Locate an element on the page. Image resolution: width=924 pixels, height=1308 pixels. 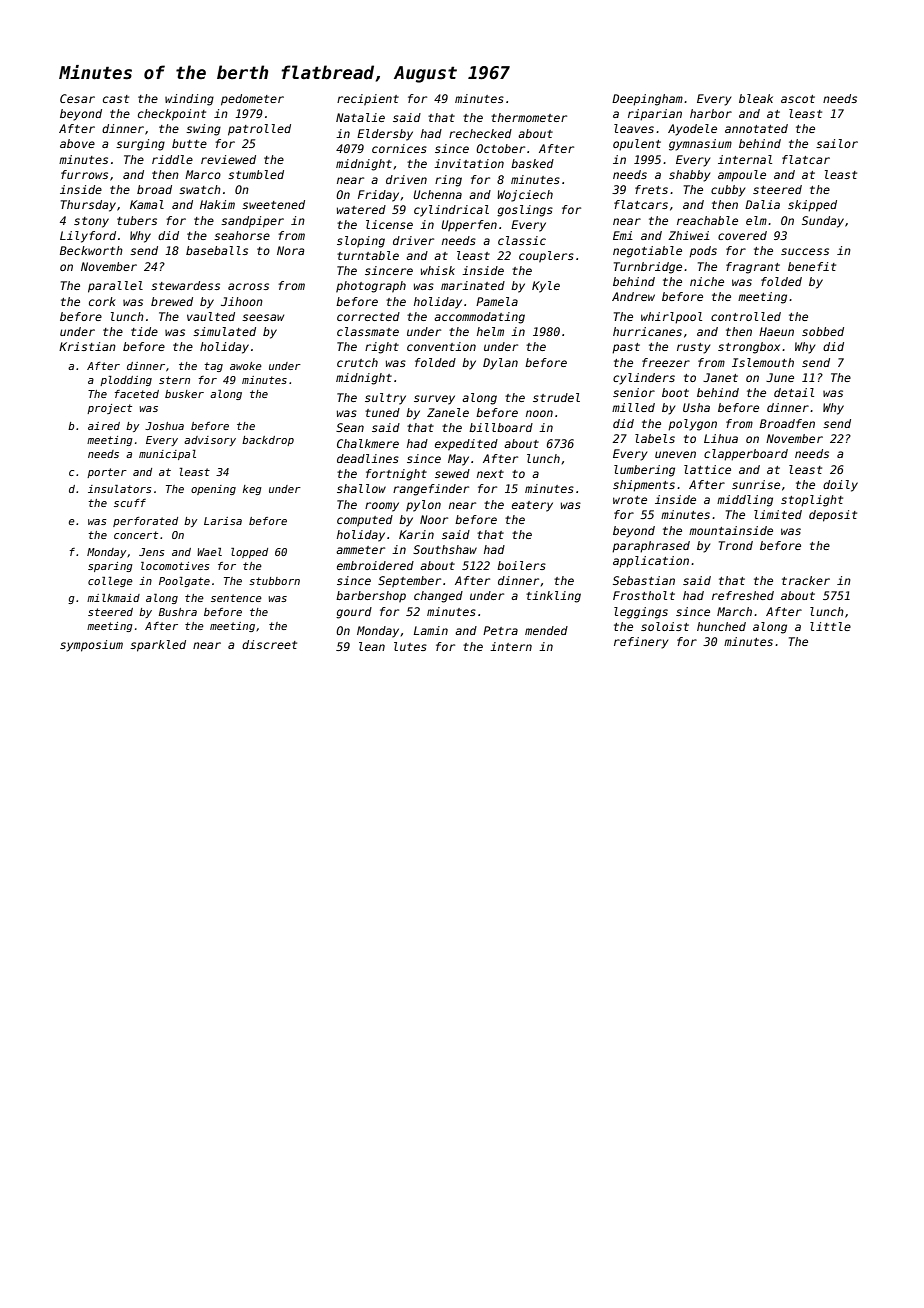
Uchenna is located at coordinates (437, 194).
